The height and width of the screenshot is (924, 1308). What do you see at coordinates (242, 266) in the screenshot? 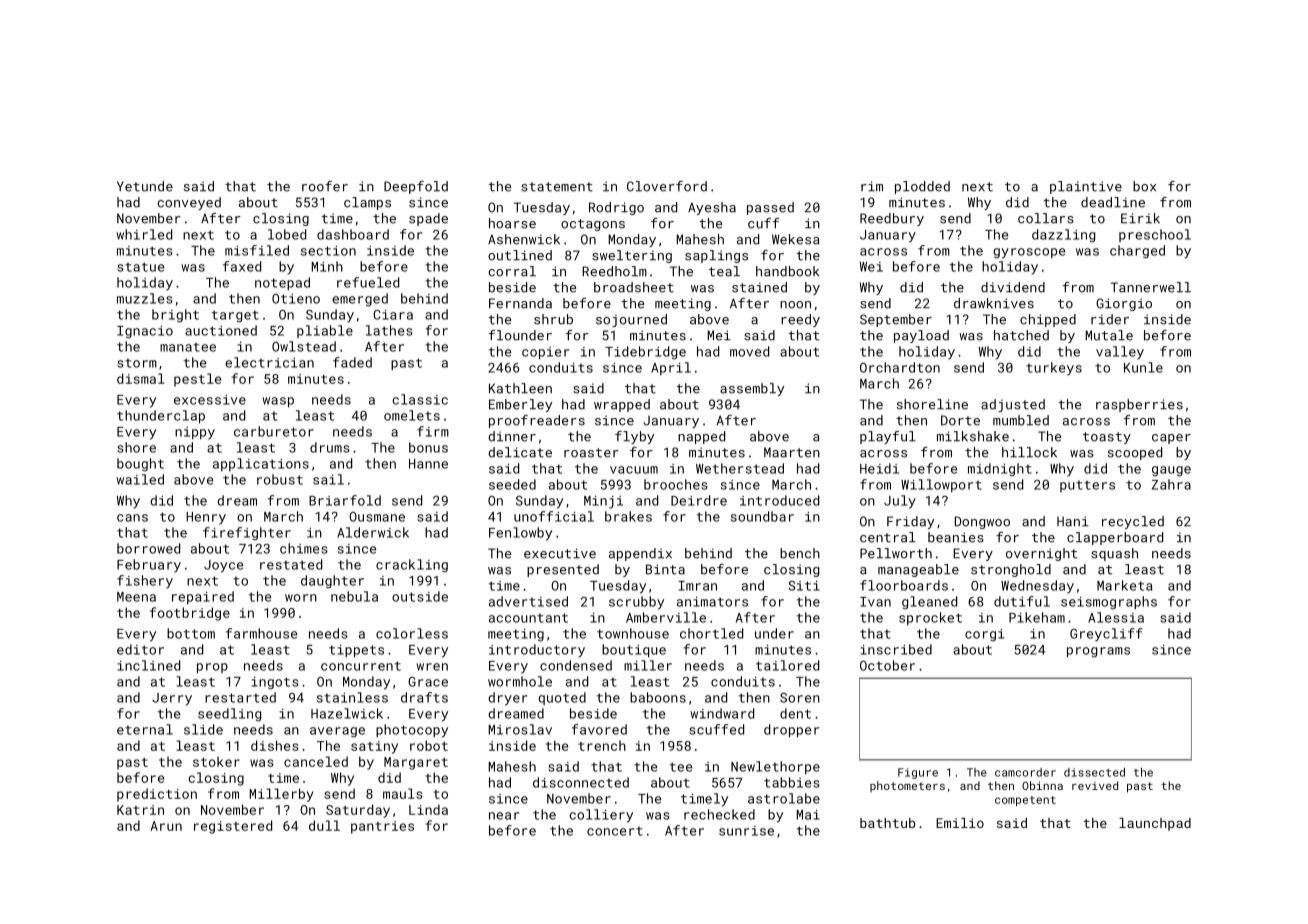
I see `faxed` at bounding box center [242, 266].
